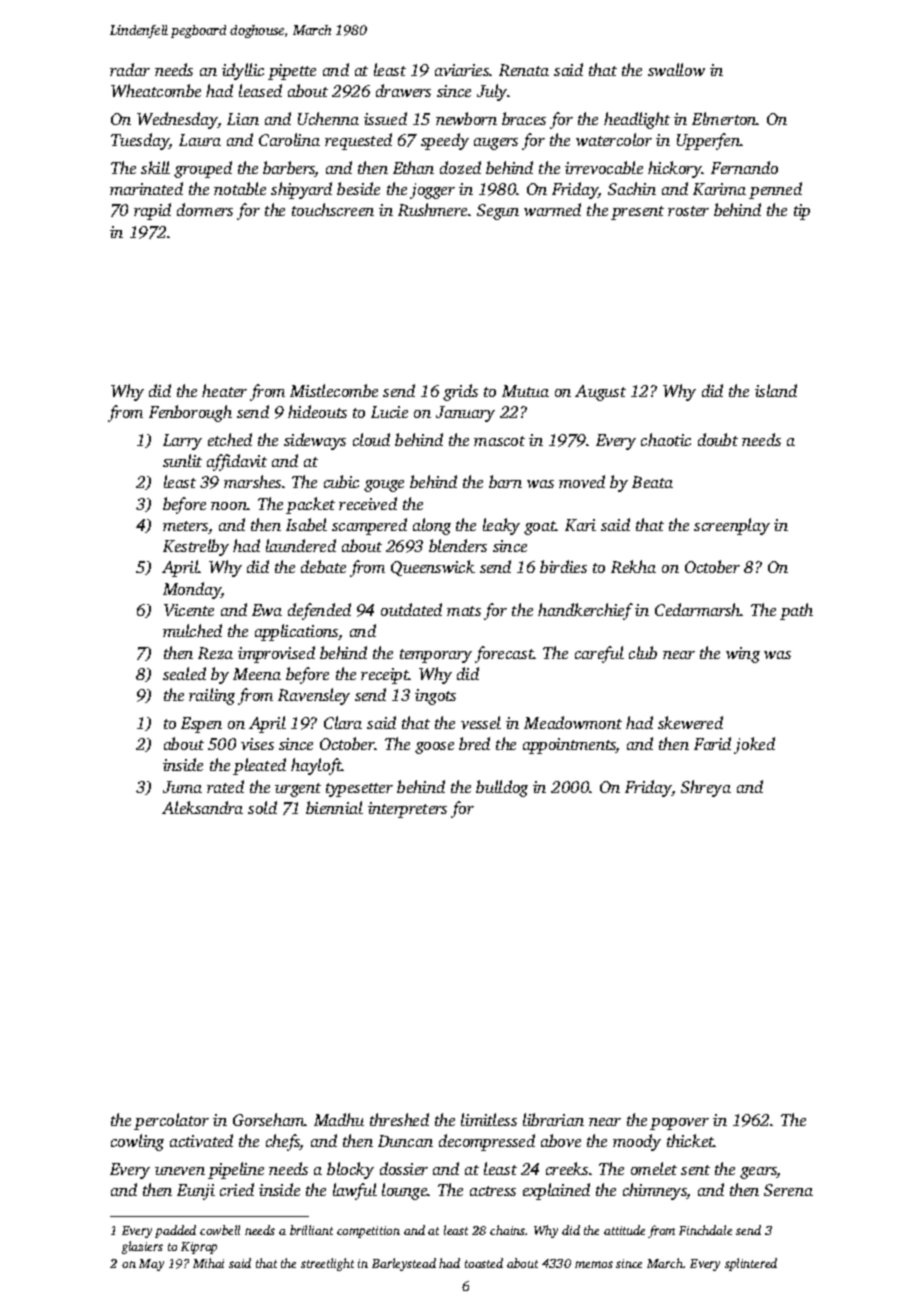 This screenshot has width=924, height=1314. I want to click on swallow, so click(676, 69).
